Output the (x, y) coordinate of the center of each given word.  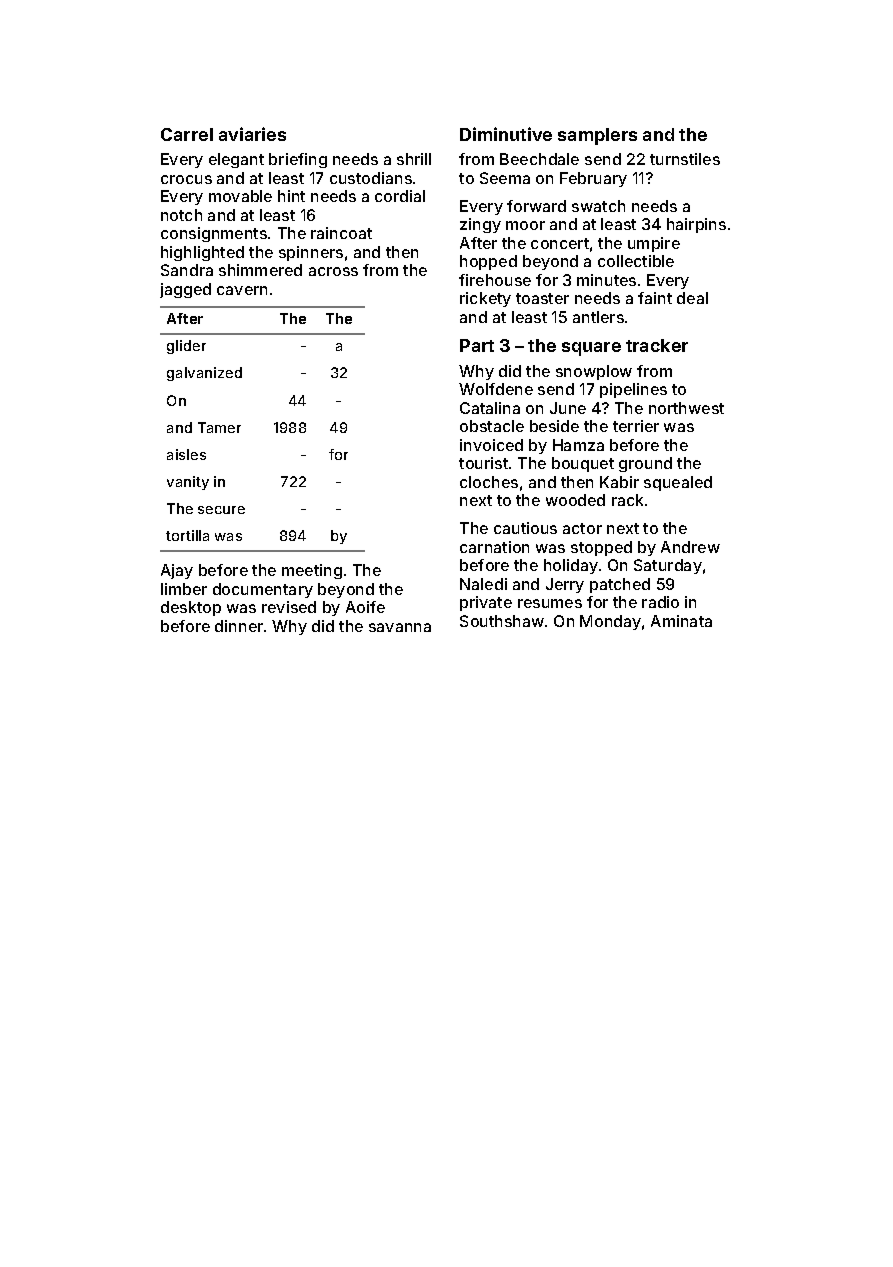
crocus (186, 179)
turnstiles (685, 159)
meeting (312, 571)
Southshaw (502, 621)
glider (186, 347)
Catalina (490, 408)
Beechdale (539, 159)
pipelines (633, 390)
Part (477, 345)
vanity (188, 483)
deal (692, 298)
